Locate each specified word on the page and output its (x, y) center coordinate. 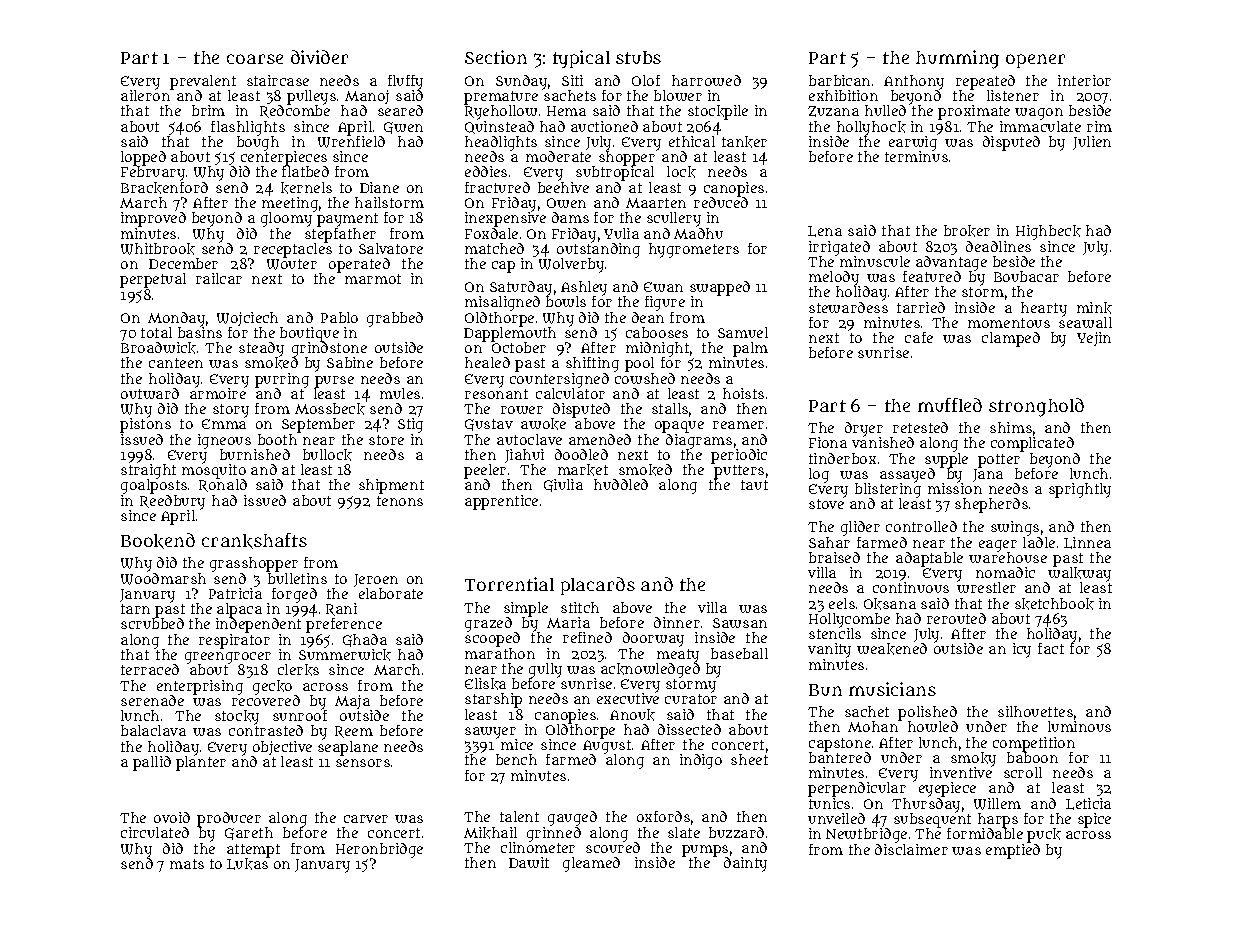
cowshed (645, 378)
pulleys (311, 98)
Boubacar (1026, 276)
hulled (885, 110)
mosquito (214, 471)
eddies (486, 171)
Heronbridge (379, 850)
